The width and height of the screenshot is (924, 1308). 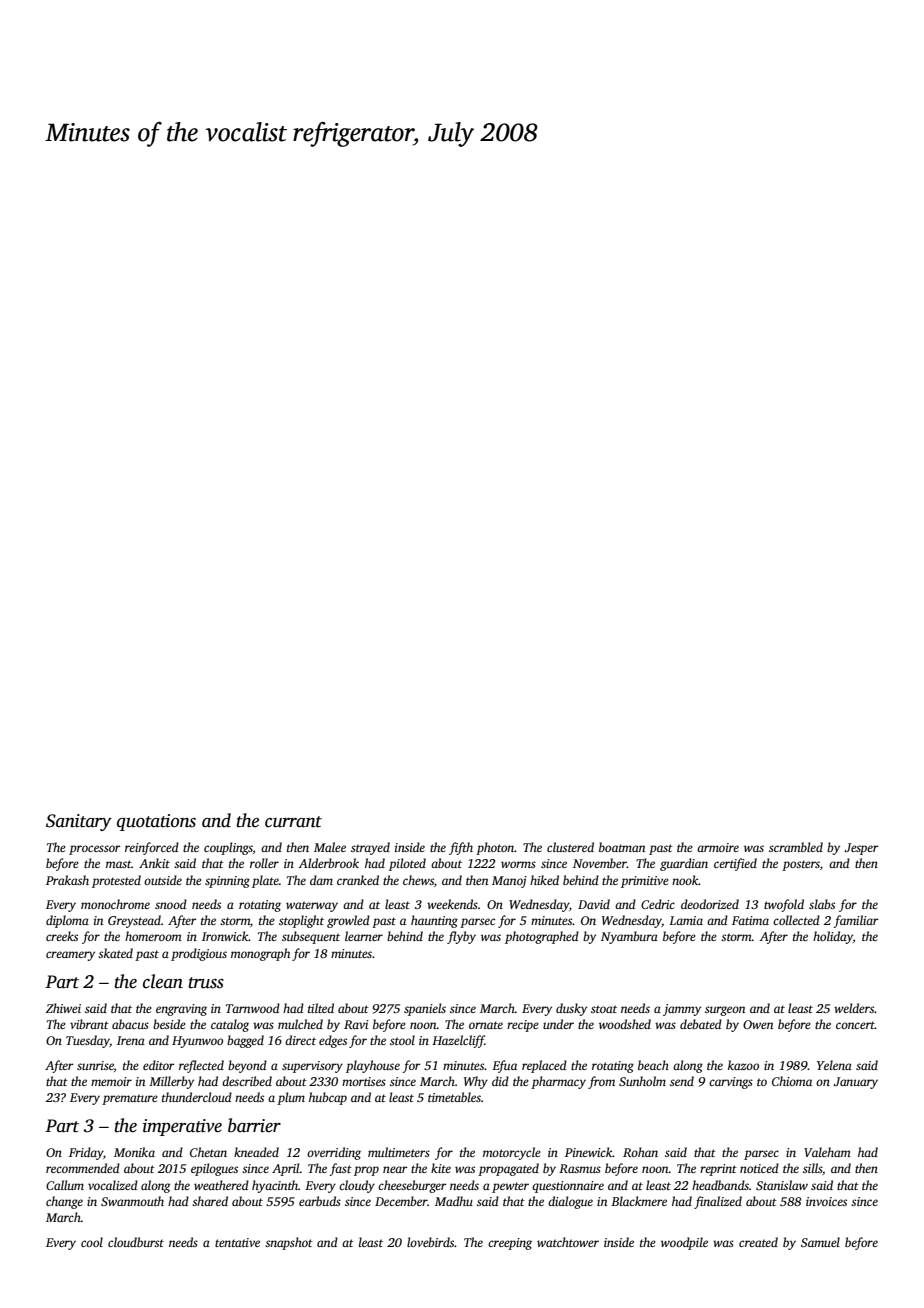 I want to click on currant, so click(x=293, y=822).
